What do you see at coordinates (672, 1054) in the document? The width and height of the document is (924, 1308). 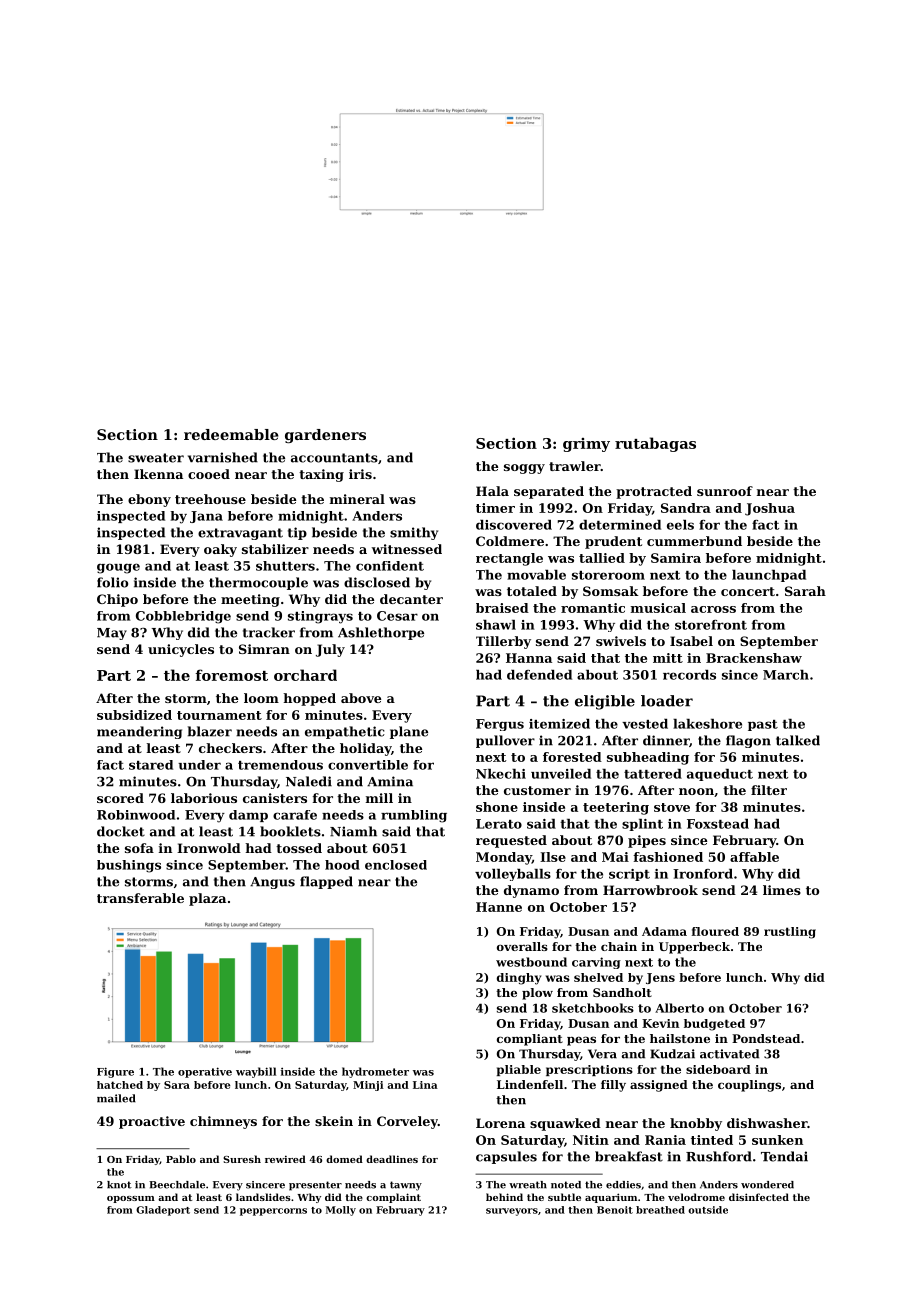 I see `Kudzai` at bounding box center [672, 1054].
